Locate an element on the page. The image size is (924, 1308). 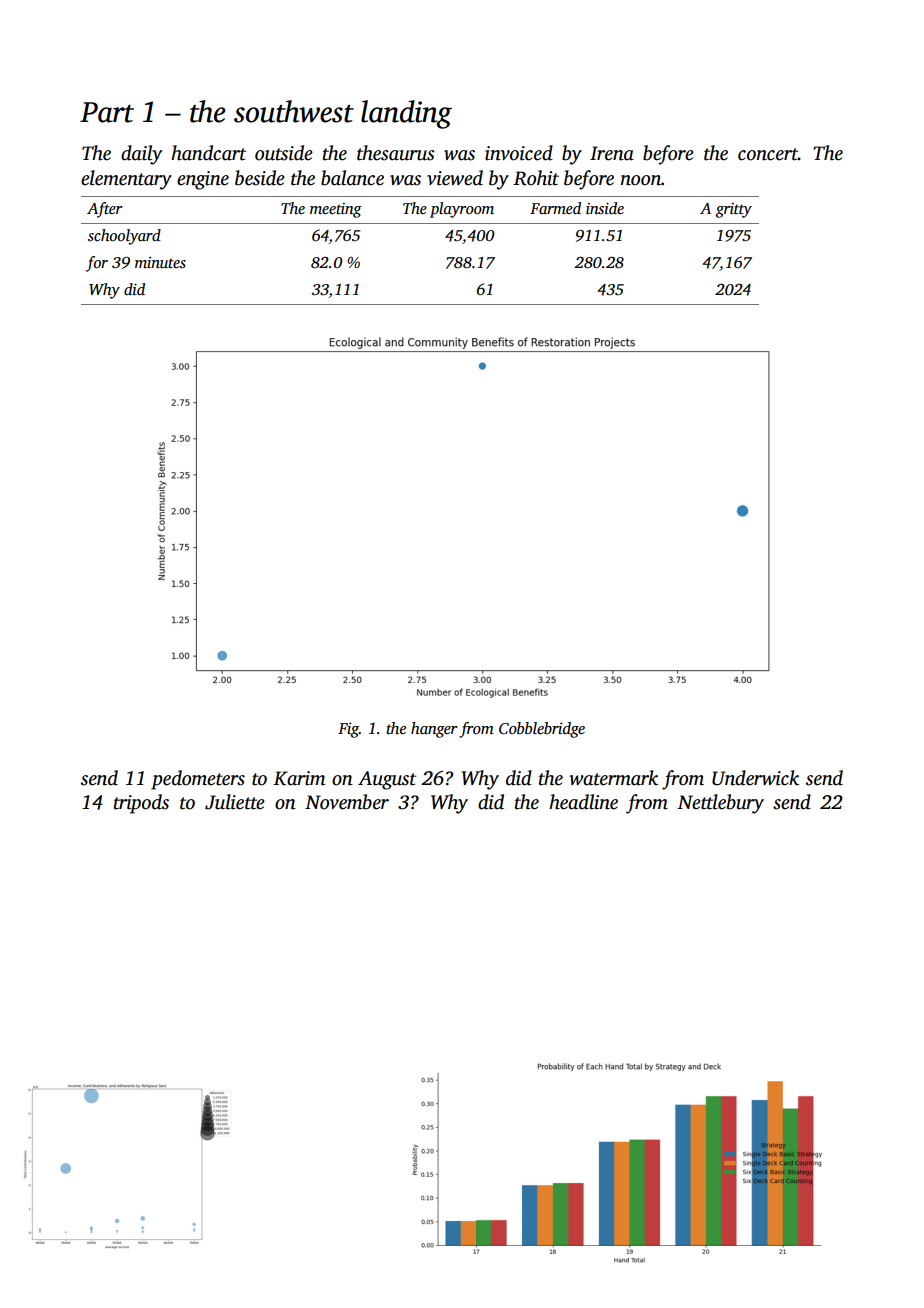
meeting is located at coordinates (336, 210).
